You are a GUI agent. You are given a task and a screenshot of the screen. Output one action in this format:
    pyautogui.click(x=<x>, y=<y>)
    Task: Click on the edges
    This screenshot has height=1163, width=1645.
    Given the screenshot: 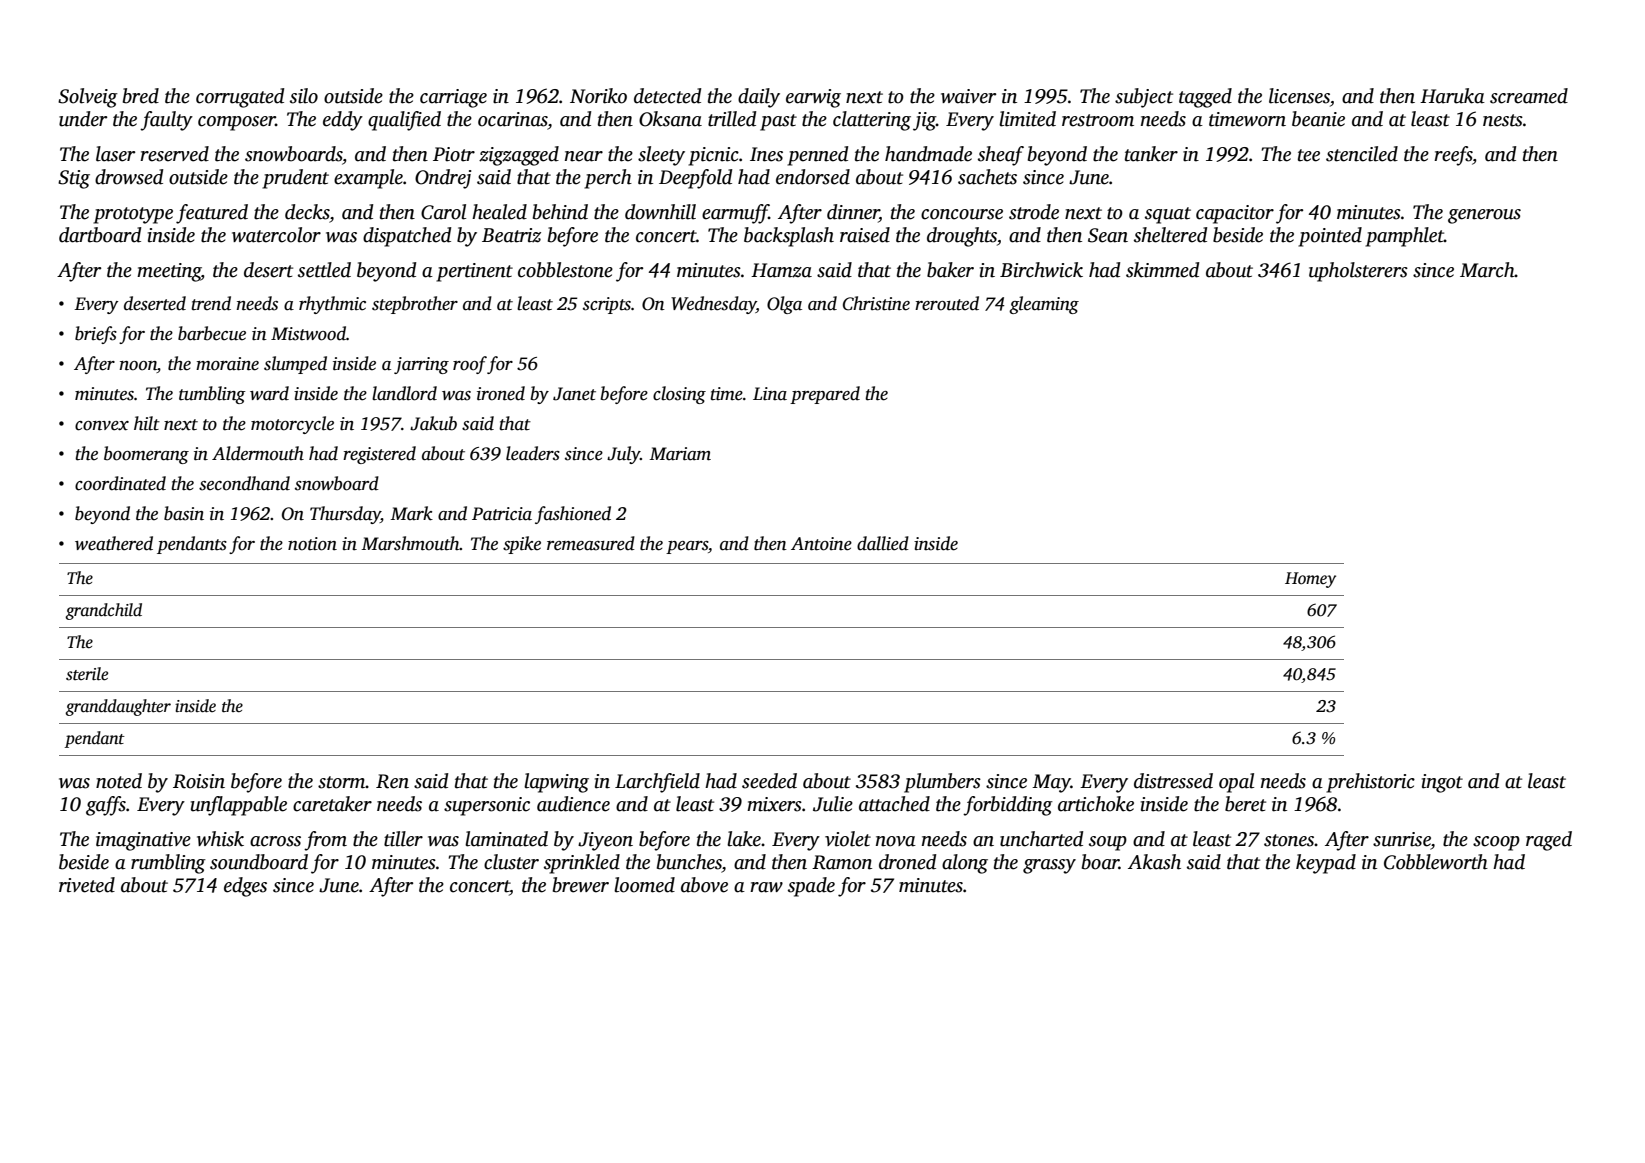 What is the action you would take?
    pyautogui.click(x=245, y=887)
